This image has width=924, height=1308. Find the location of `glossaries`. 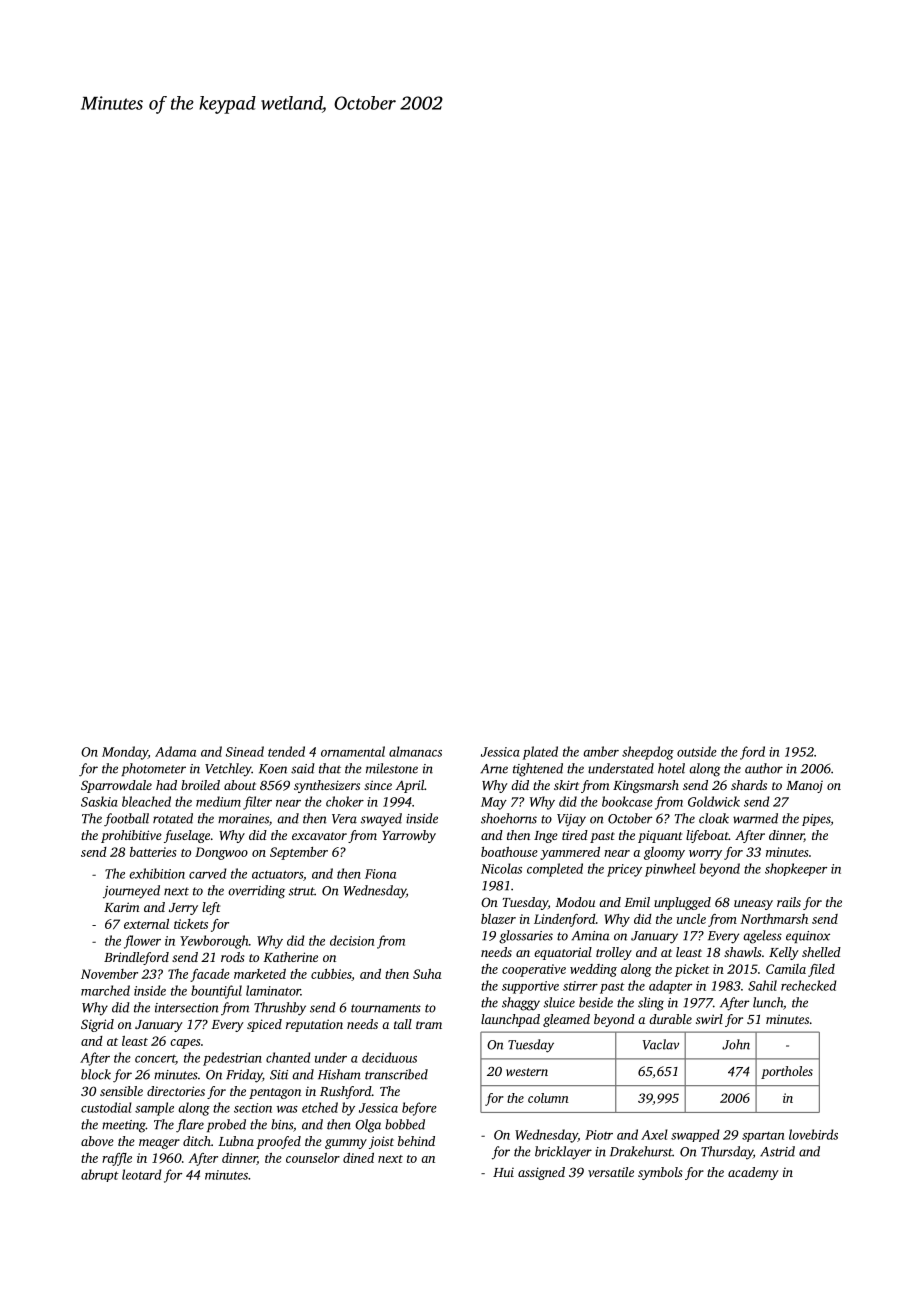

glossaries is located at coordinates (526, 937).
